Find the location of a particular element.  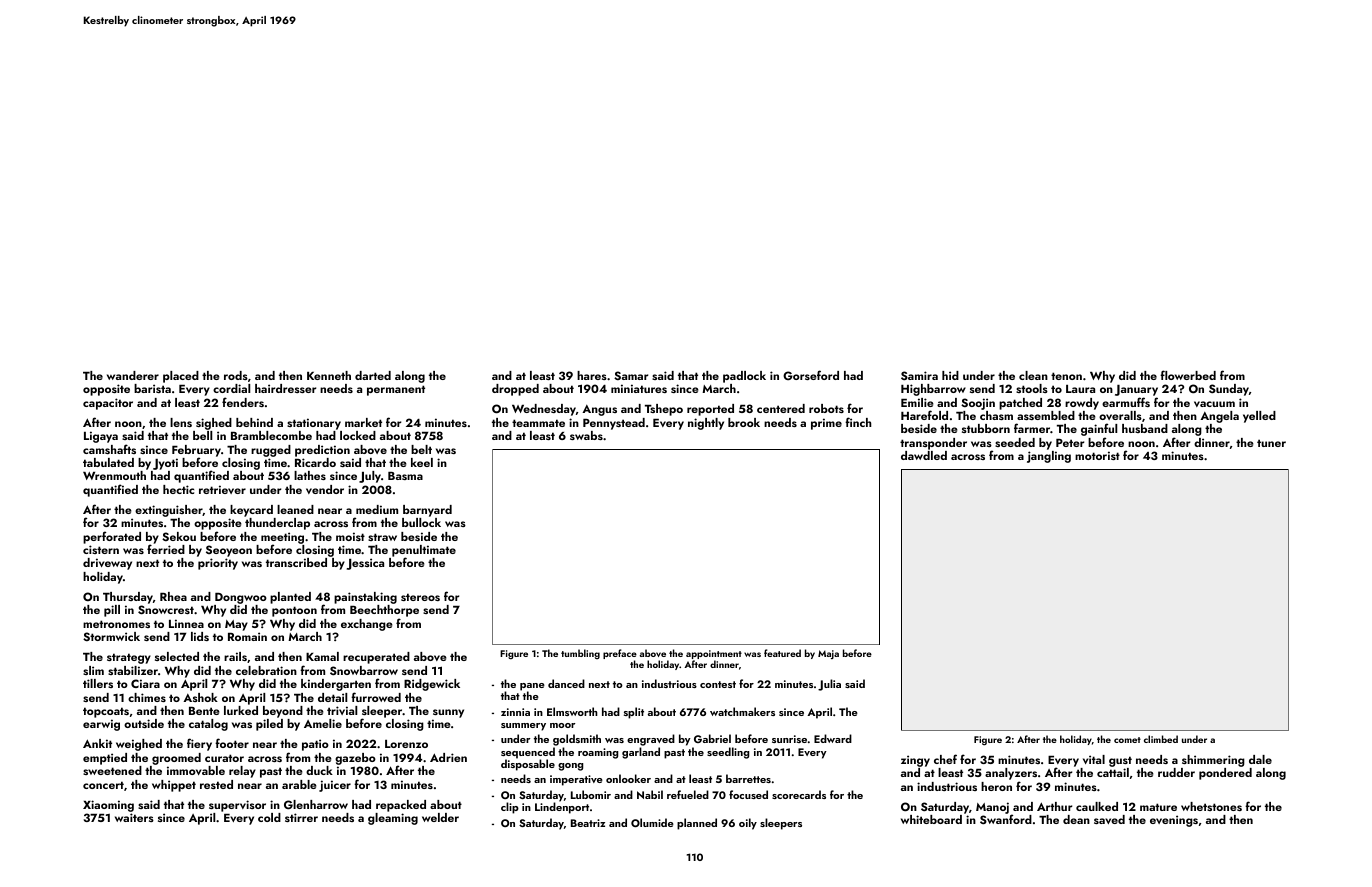

wanderer is located at coordinates (133, 375).
